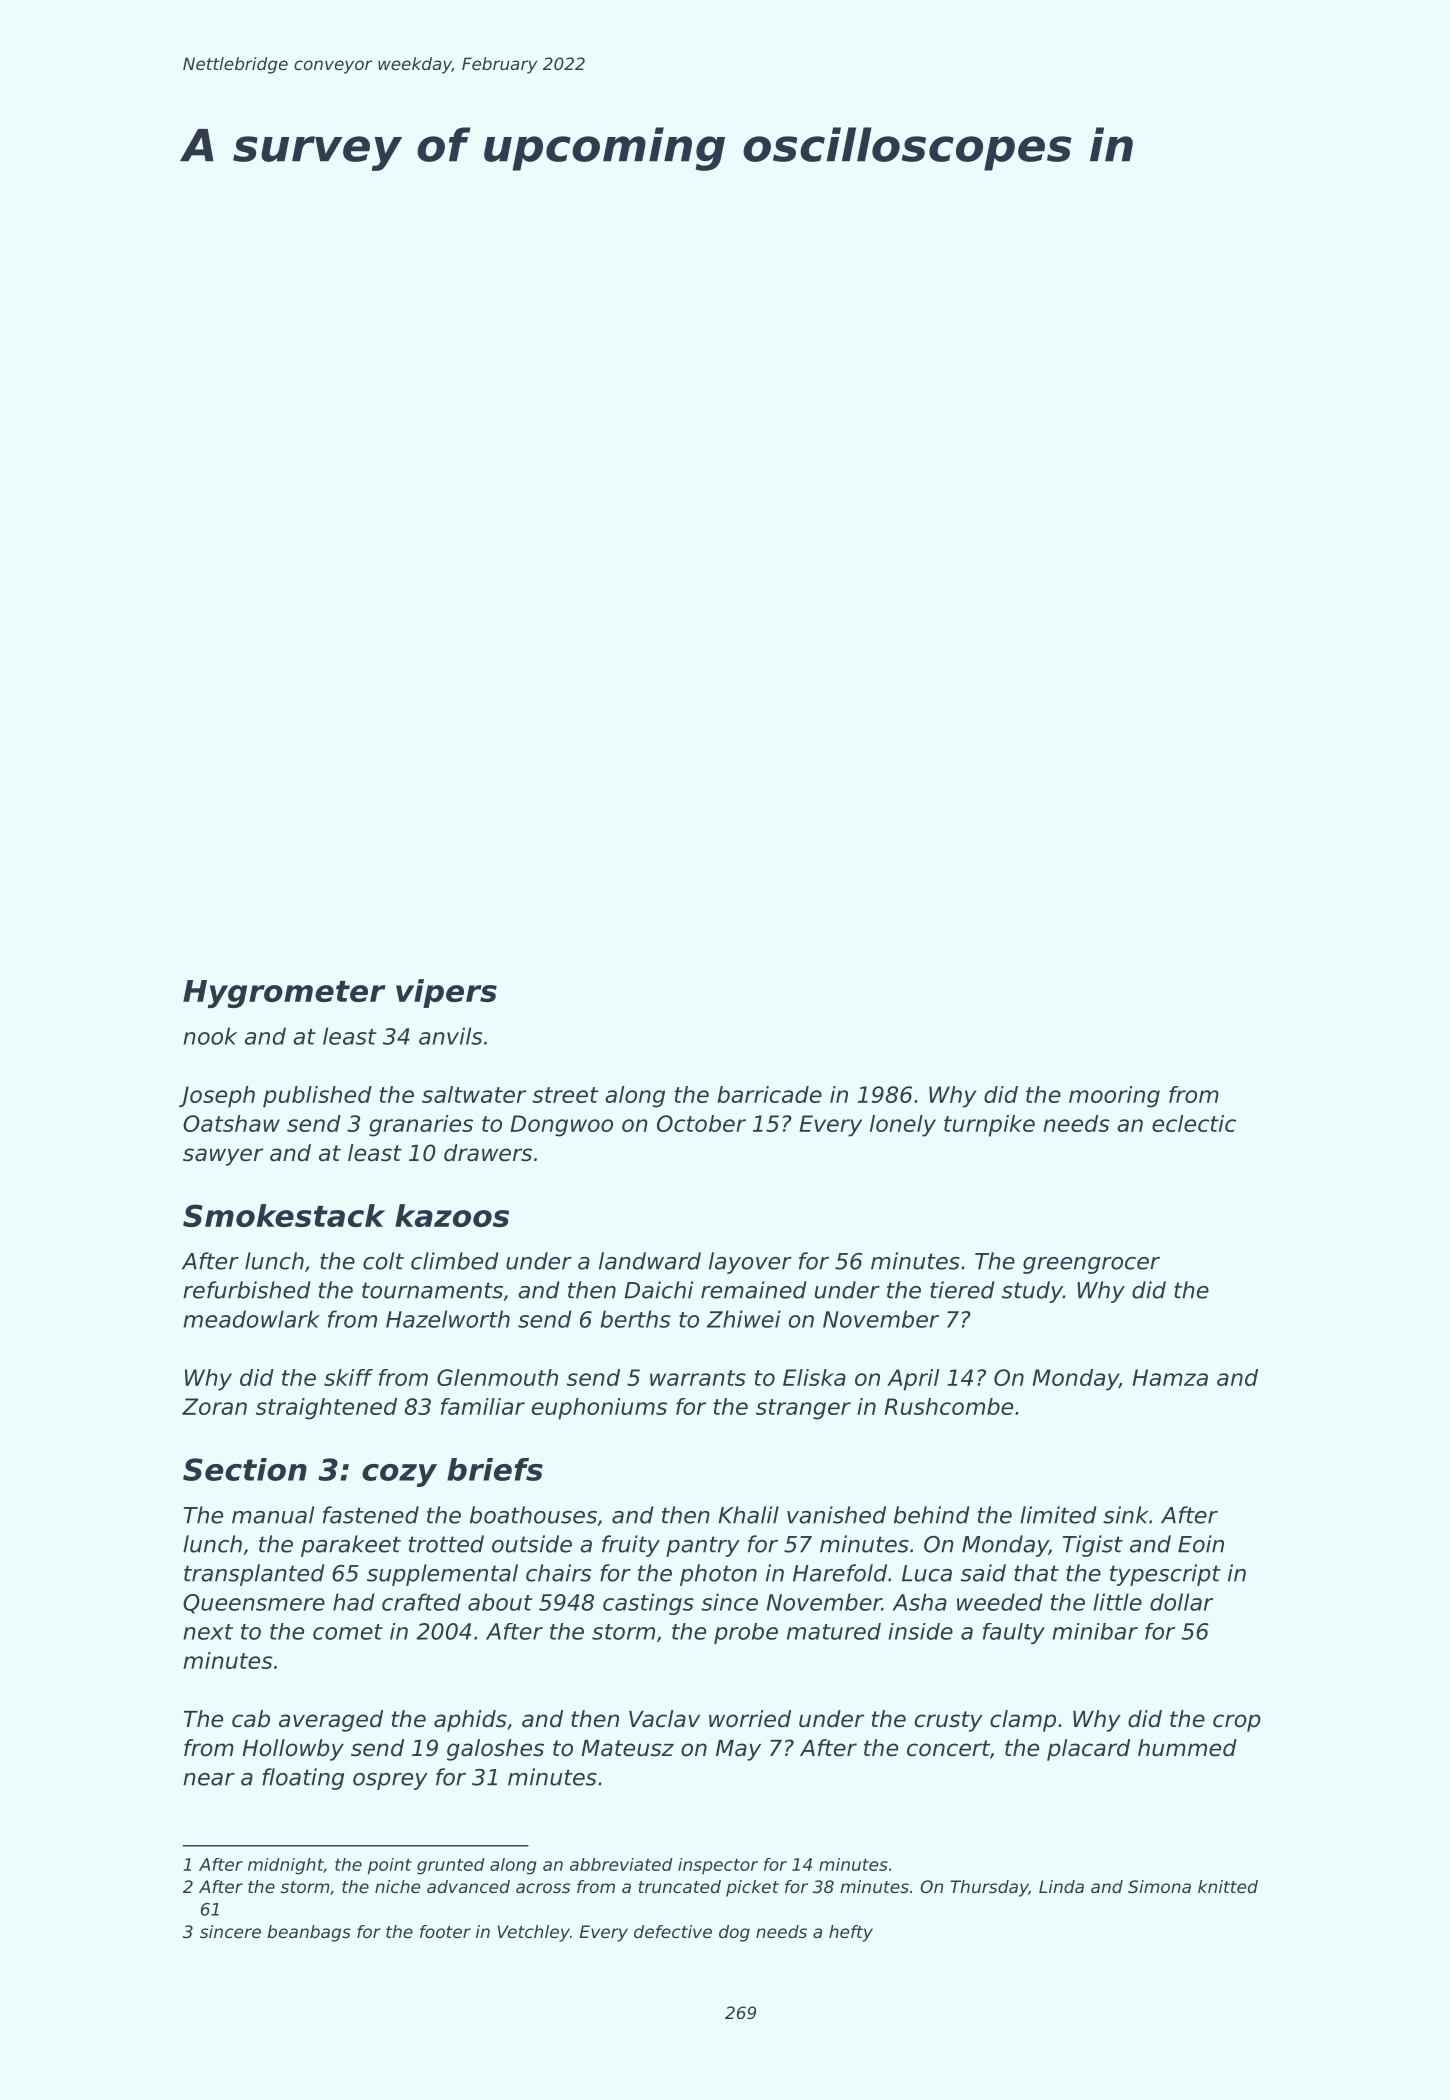 The image size is (1450, 2100). I want to click on Rushcombe, so click(948, 1406).
